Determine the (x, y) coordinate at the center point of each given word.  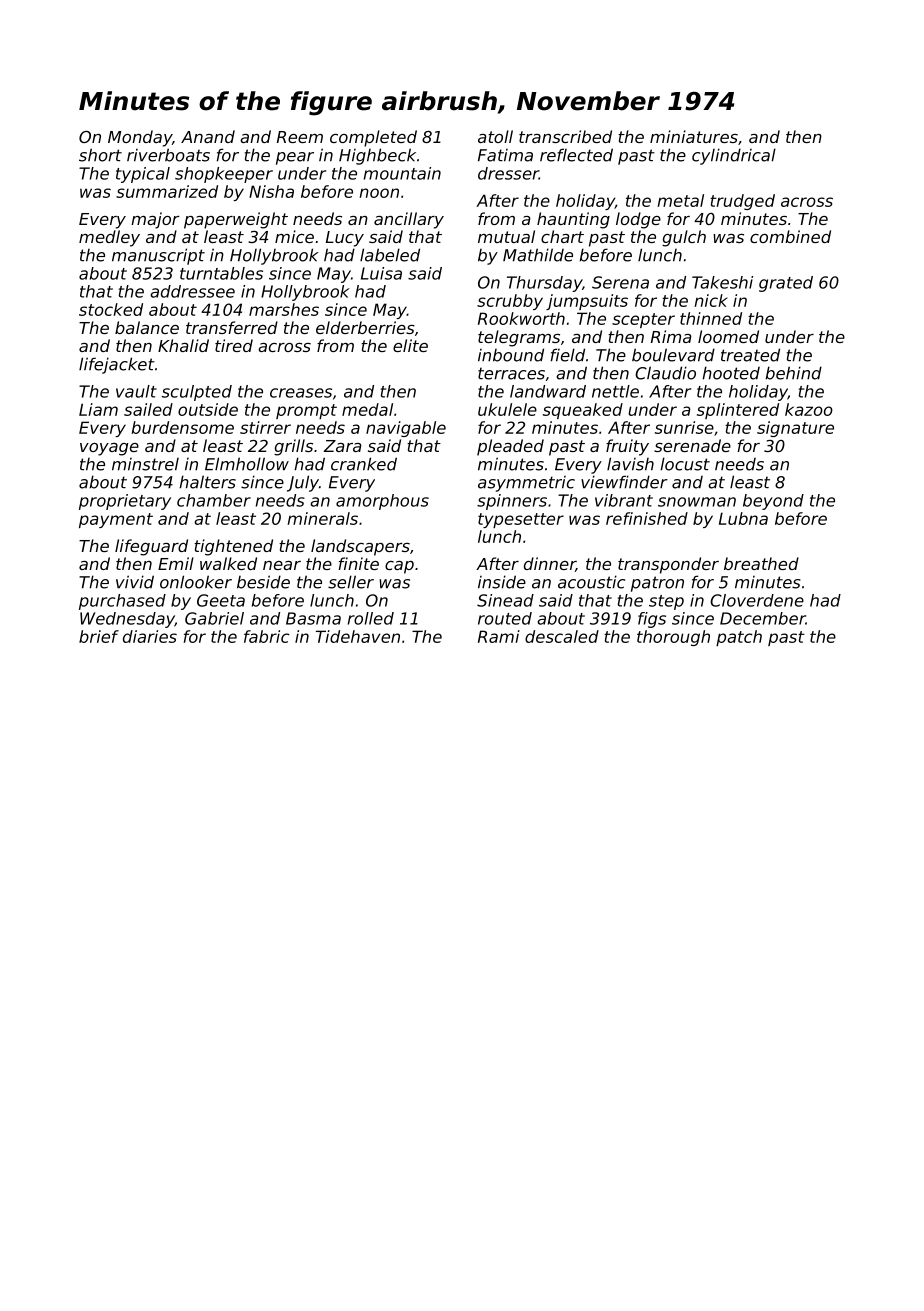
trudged (742, 202)
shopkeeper (224, 175)
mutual (506, 236)
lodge (638, 220)
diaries (150, 636)
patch (739, 638)
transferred (232, 327)
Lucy (345, 239)
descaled (562, 636)
